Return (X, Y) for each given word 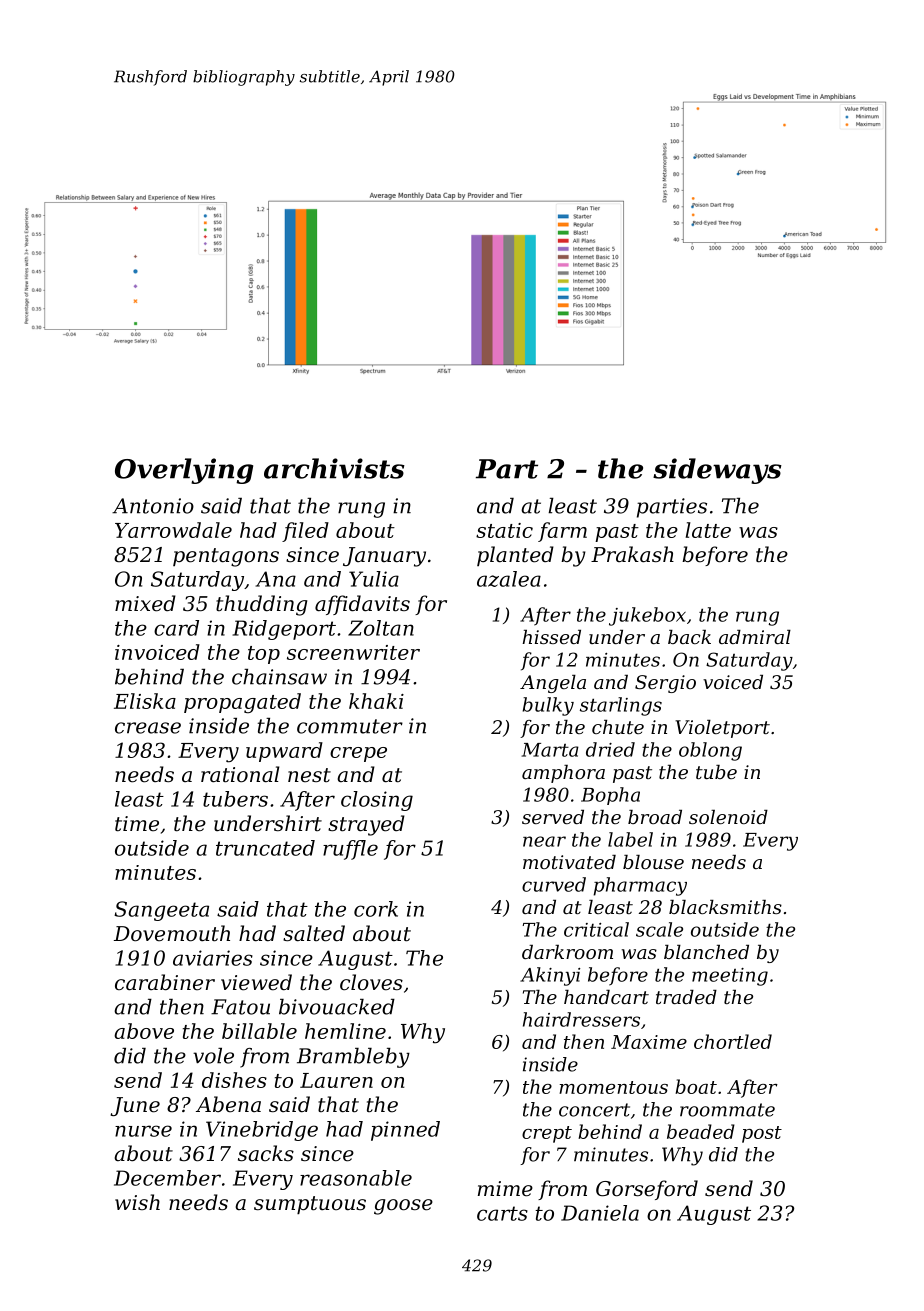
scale (659, 929)
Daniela (600, 1213)
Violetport (722, 729)
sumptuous (310, 1205)
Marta (550, 750)
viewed (256, 982)
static (504, 530)
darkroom (567, 952)
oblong (710, 751)
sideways (717, 471)
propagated (242, 703)
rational (240, 774)
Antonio (153, 506)
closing (377, 801)
